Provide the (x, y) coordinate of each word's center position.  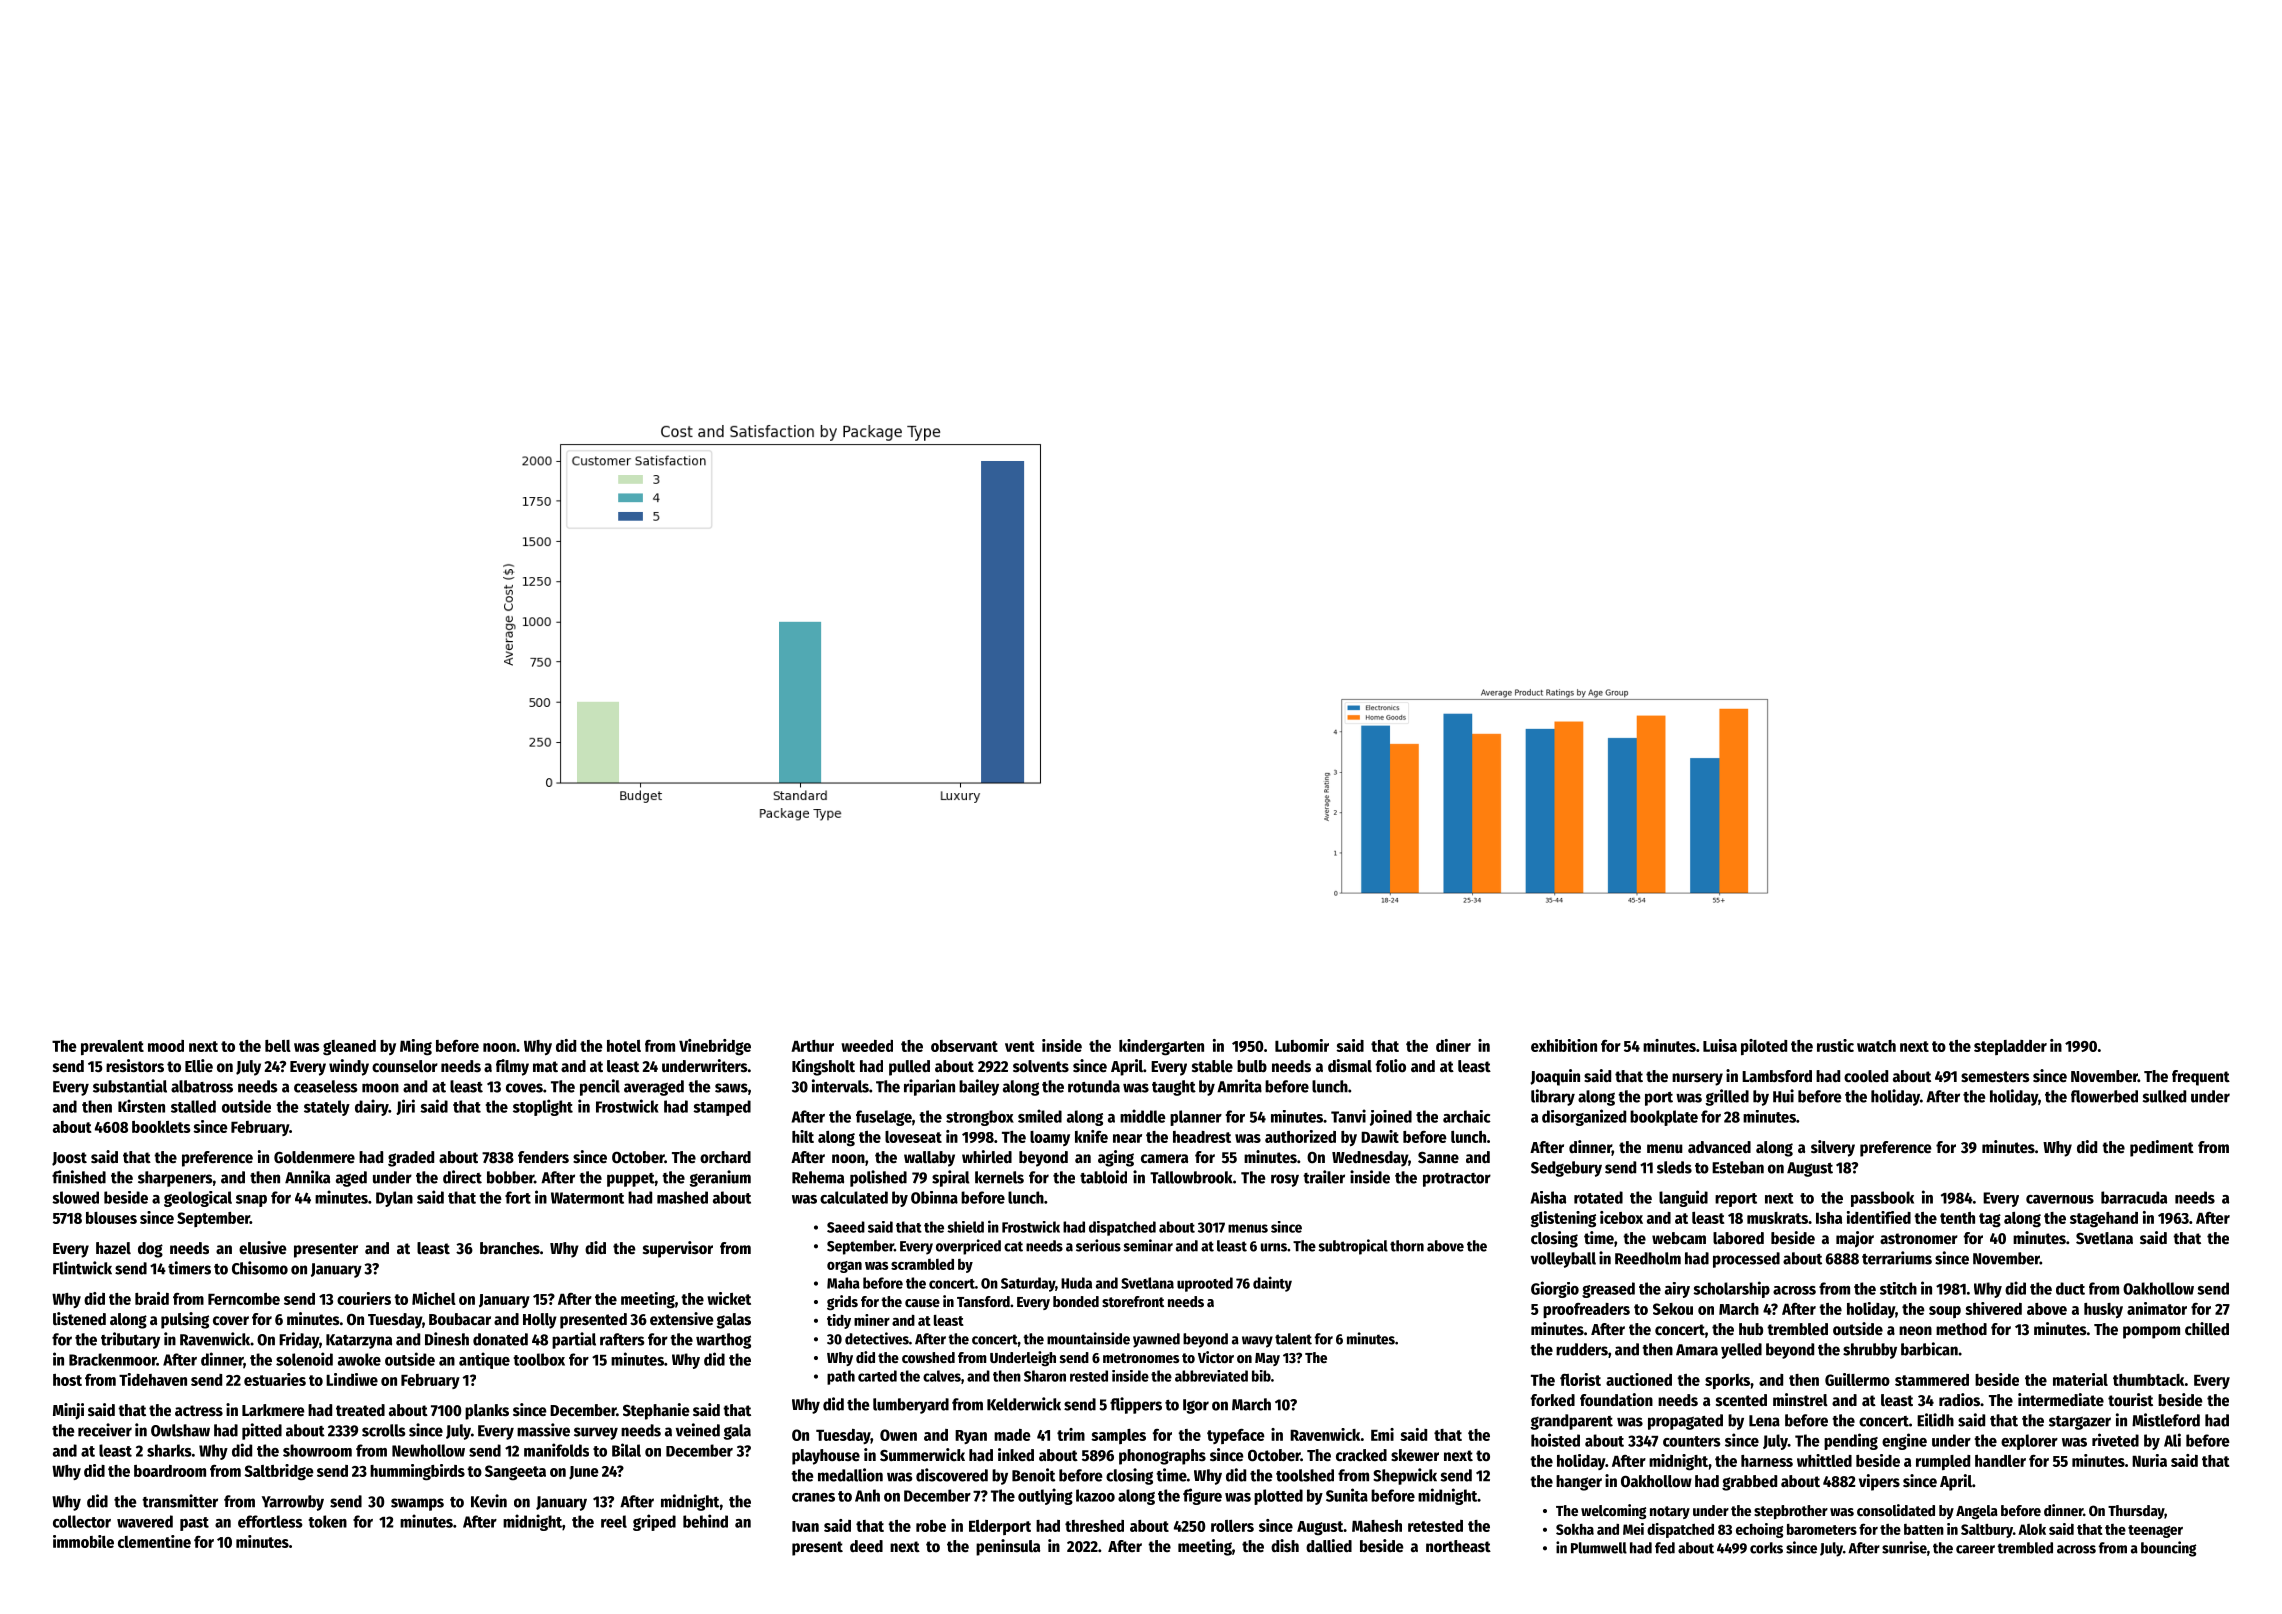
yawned (1156, 1340)
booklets (161, 1127)
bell (278, 1046)
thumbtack (2148, 1380)
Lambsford (1777, 1076)
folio (1391, 1066)
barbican (1929, 1349)
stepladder (2010, 1047)
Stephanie (656, 1411)
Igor (1196, 1406)
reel (614, 1521)
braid (152, 1298)
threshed (1094, 1526)
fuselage (884, 1118)
